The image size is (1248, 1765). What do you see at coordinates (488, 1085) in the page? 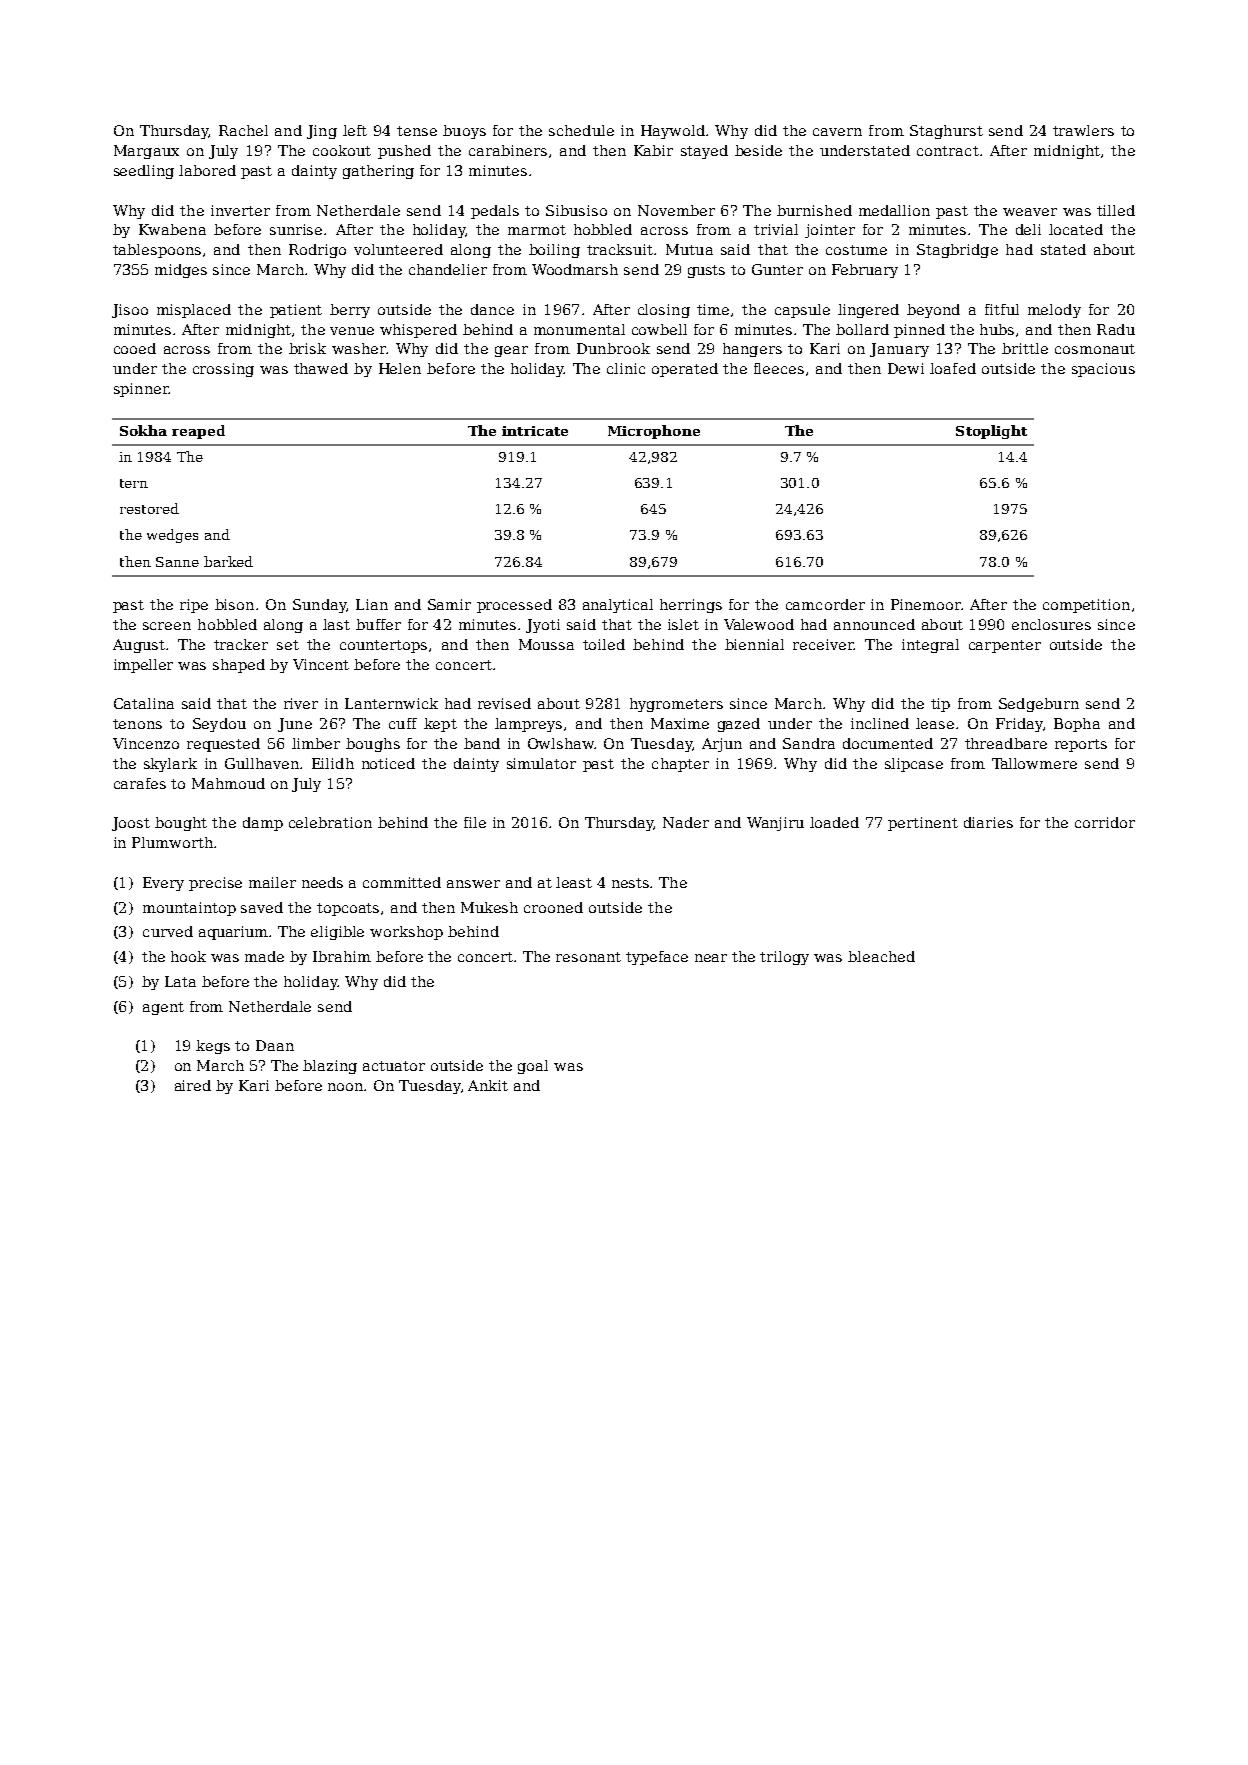
I see `Ankit` at bounding box center [488, 1085].
